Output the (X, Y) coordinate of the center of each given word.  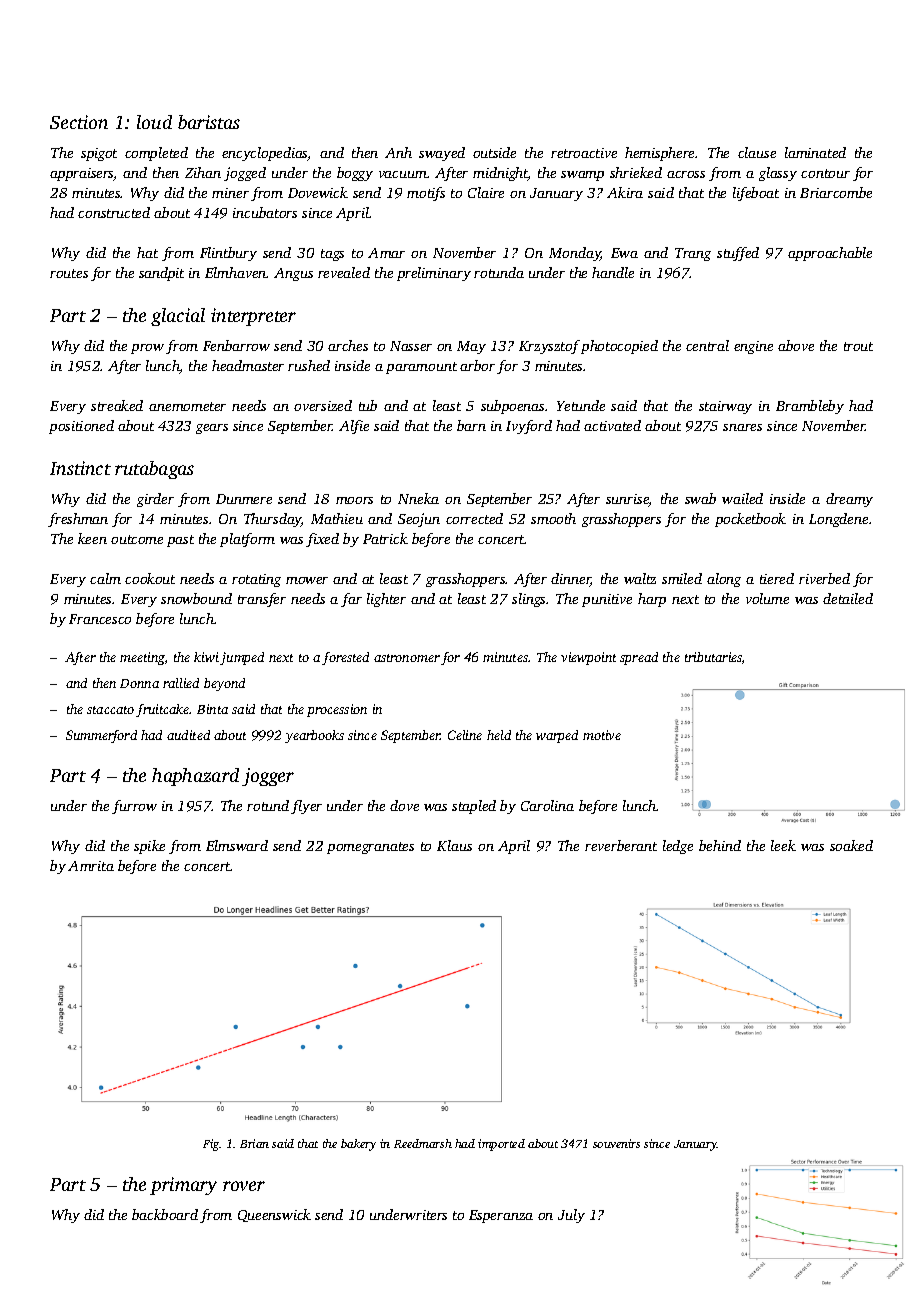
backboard (165, 1214)
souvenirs (616, 1143)
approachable (830, 254)
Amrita (91, 866)
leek (783, 845)
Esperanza (501, 1216)
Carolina (547, 805)
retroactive (584, 153)
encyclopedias (265, 154)
